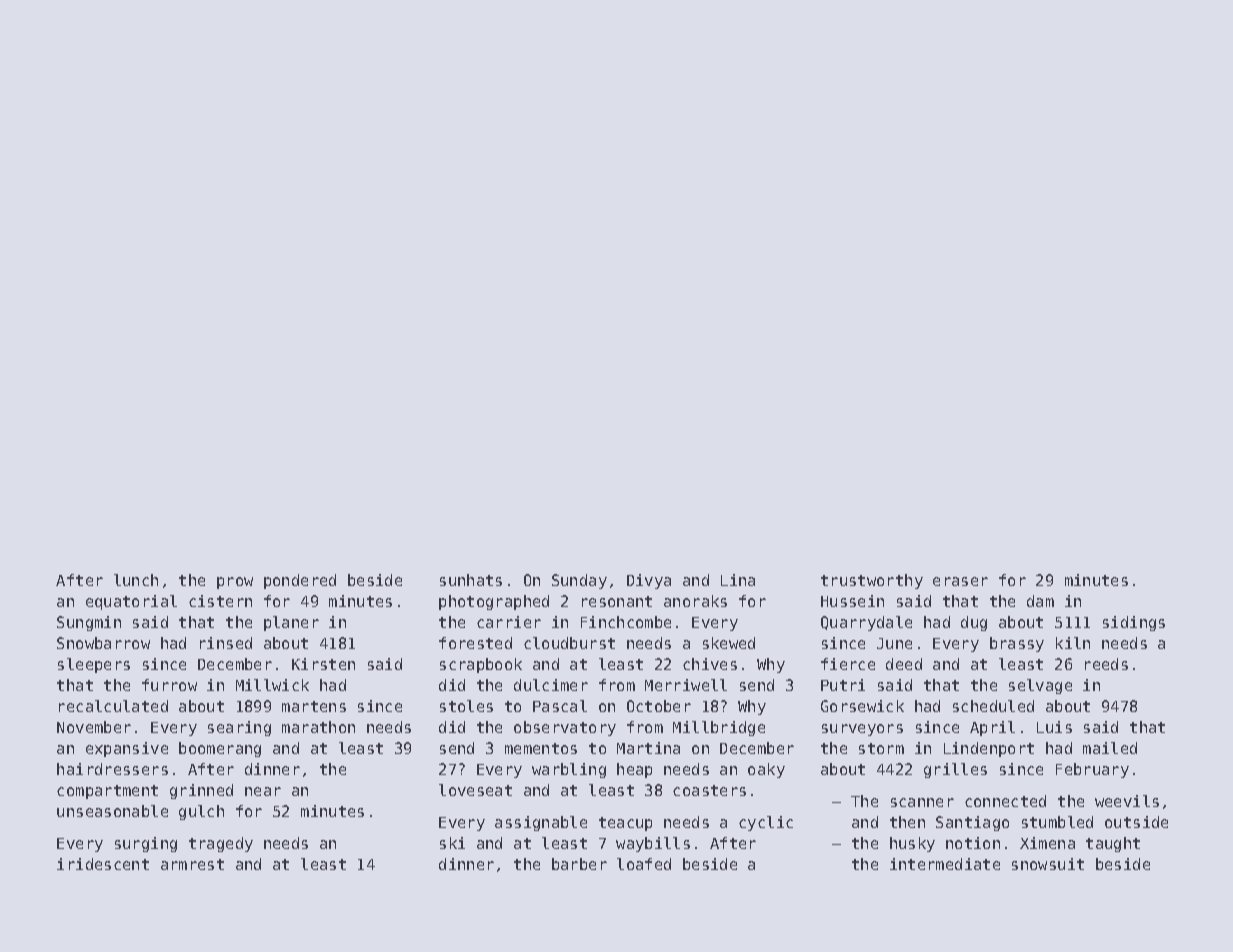 Image resolution: width=1233 pixels, height=952 pixels. What do you see at coordinates (648, 748) in the screenshot?
I see `Martina` at bounding box center [648, 748].
